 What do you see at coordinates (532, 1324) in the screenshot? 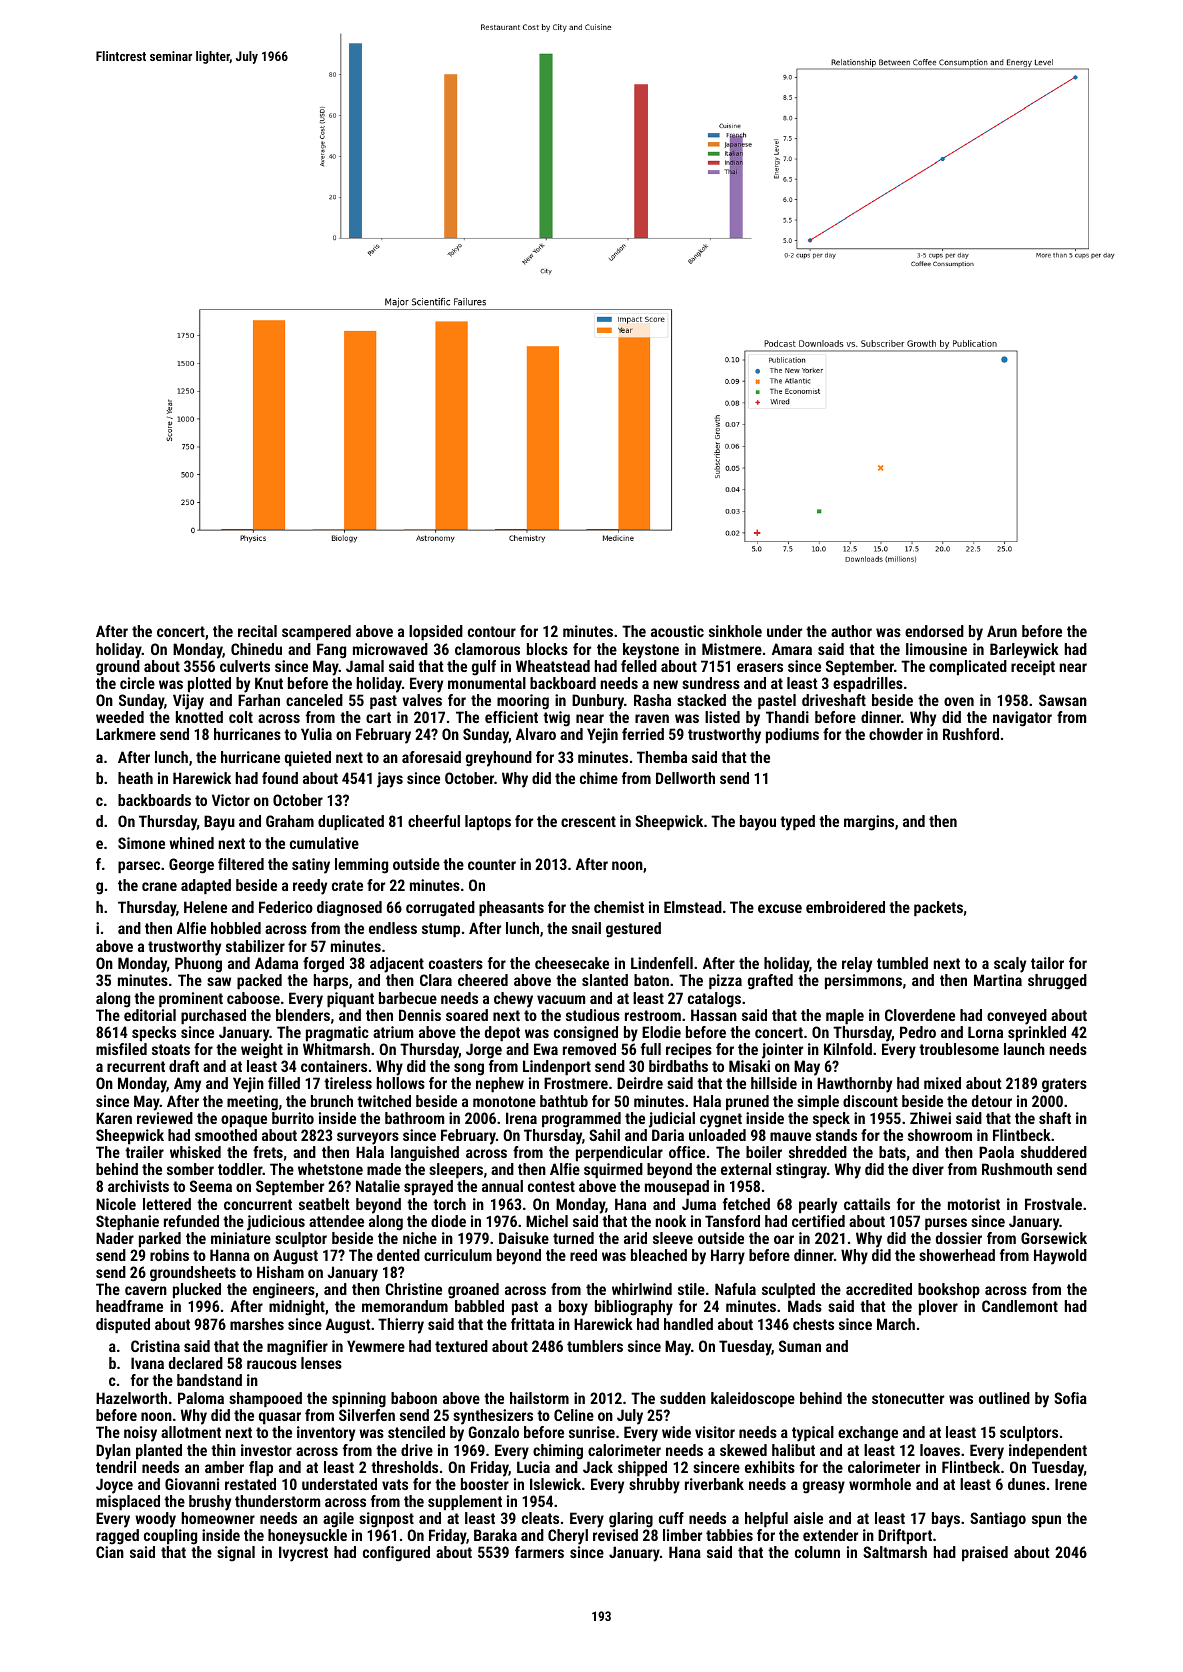
I see `frittata` at bounding box center [532, 1324].
